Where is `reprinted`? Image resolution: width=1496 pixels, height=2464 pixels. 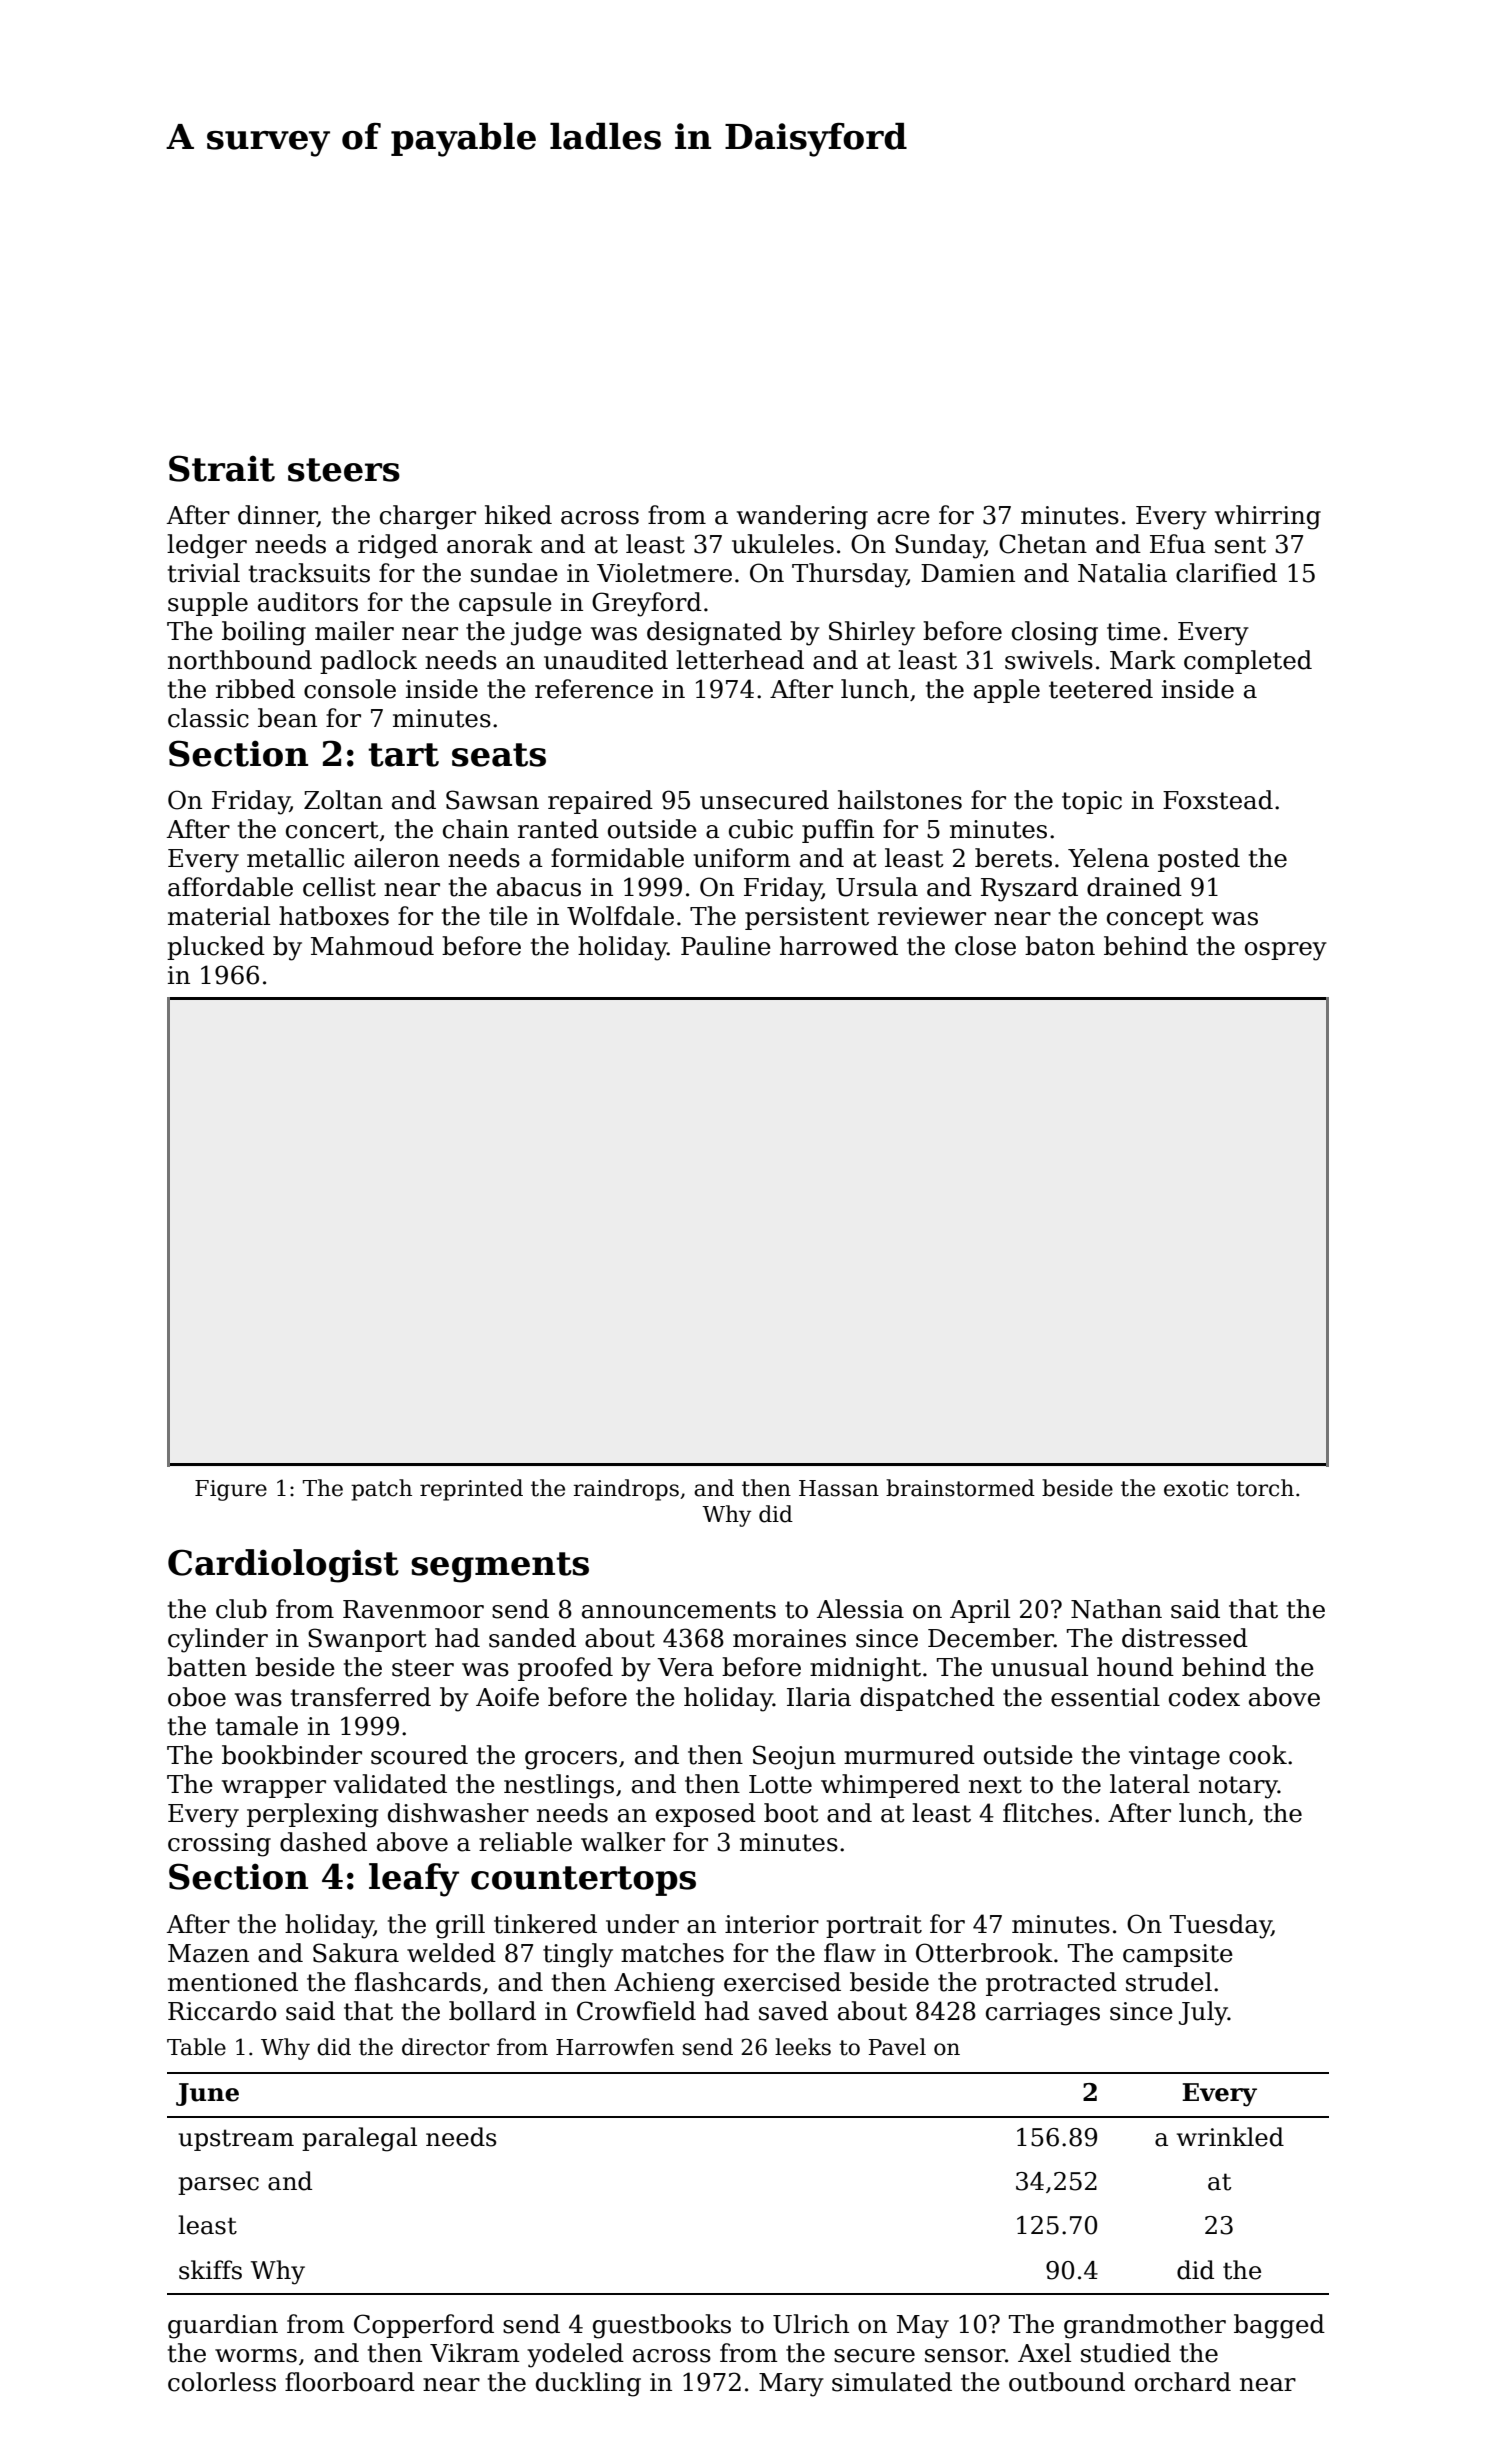 reprinted is located at coordinates (471, 1490).
